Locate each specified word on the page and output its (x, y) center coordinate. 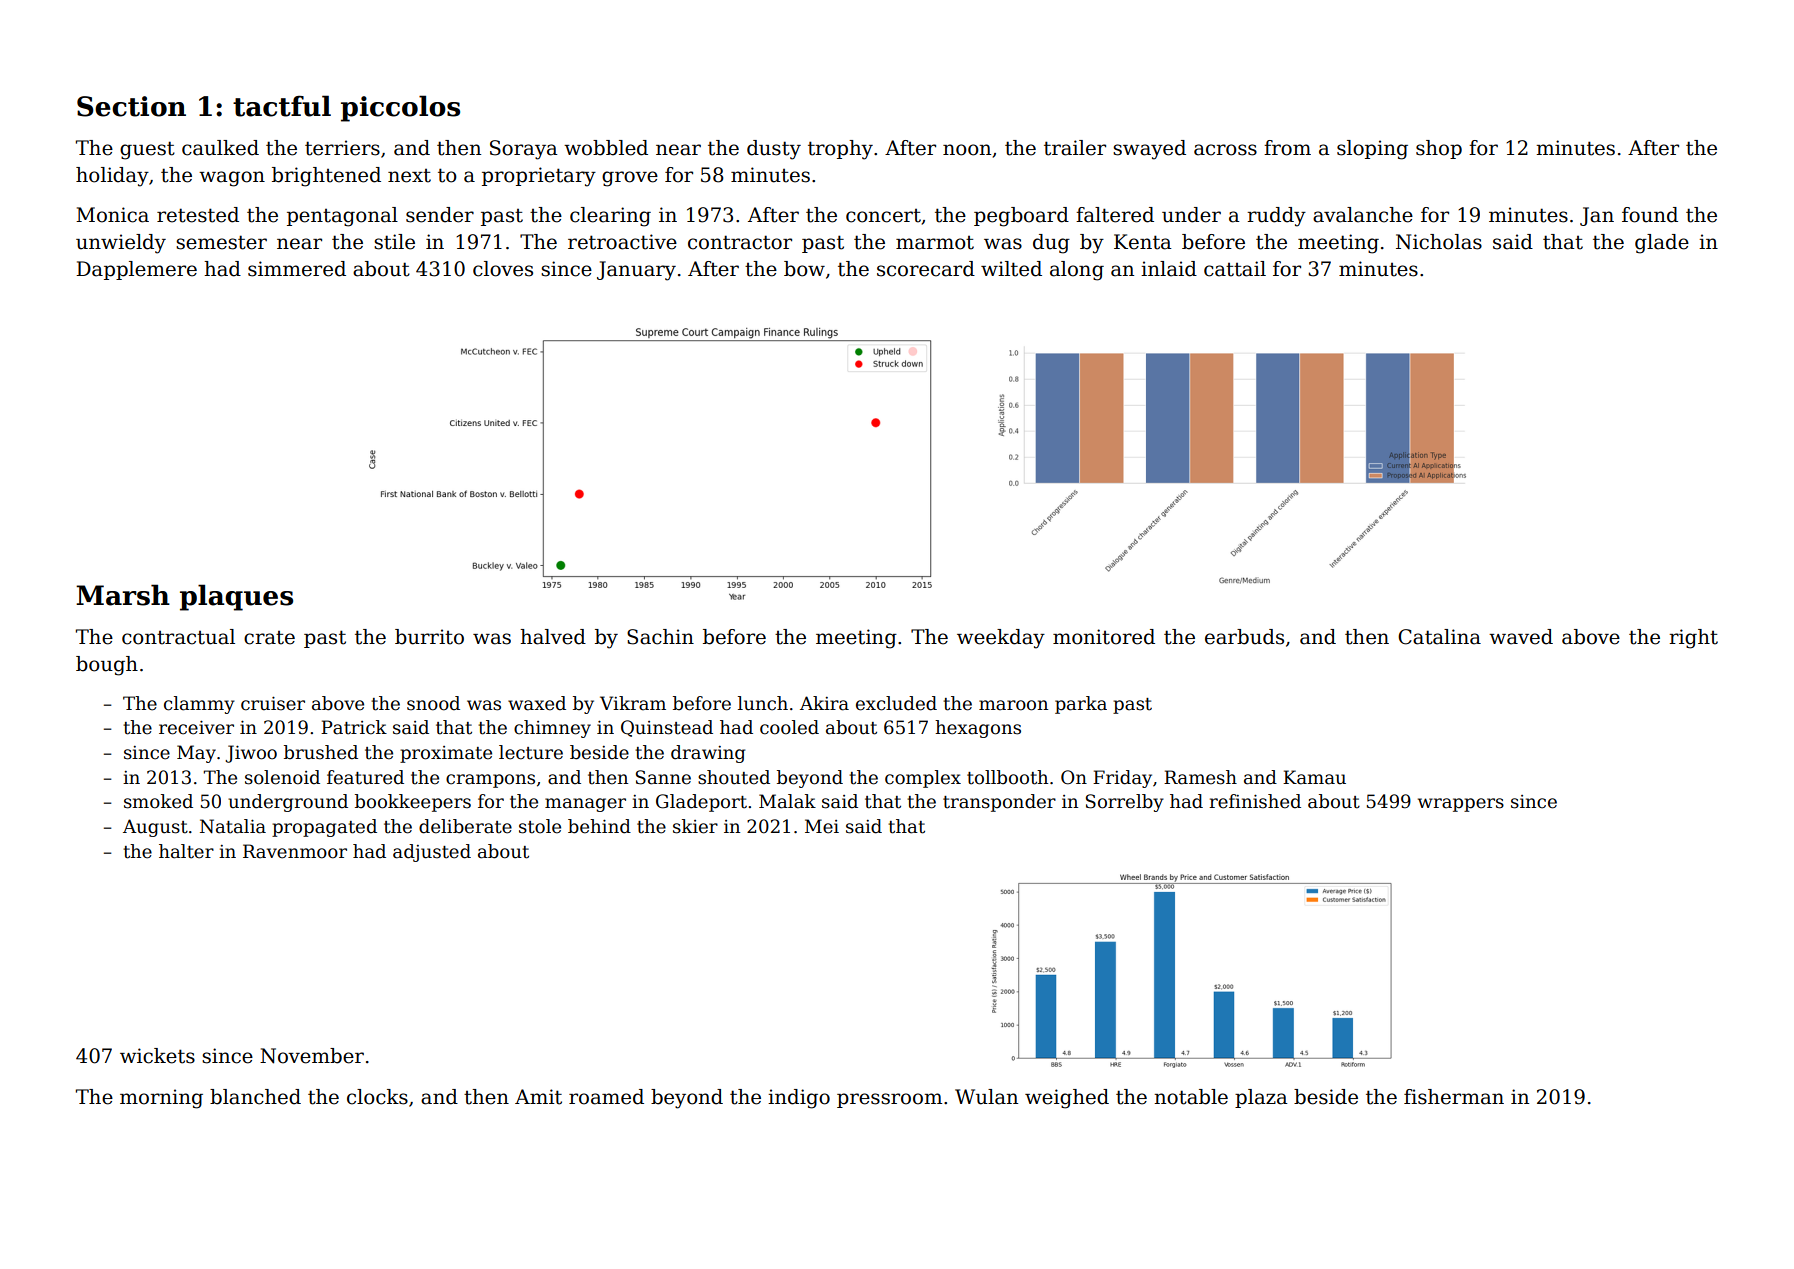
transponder (999, 803)
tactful (282, 106)
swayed (1149, 150)
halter (186, 851)
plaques (236, 597)
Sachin (660, 637)
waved (1521, 637)
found (1650, 215)
